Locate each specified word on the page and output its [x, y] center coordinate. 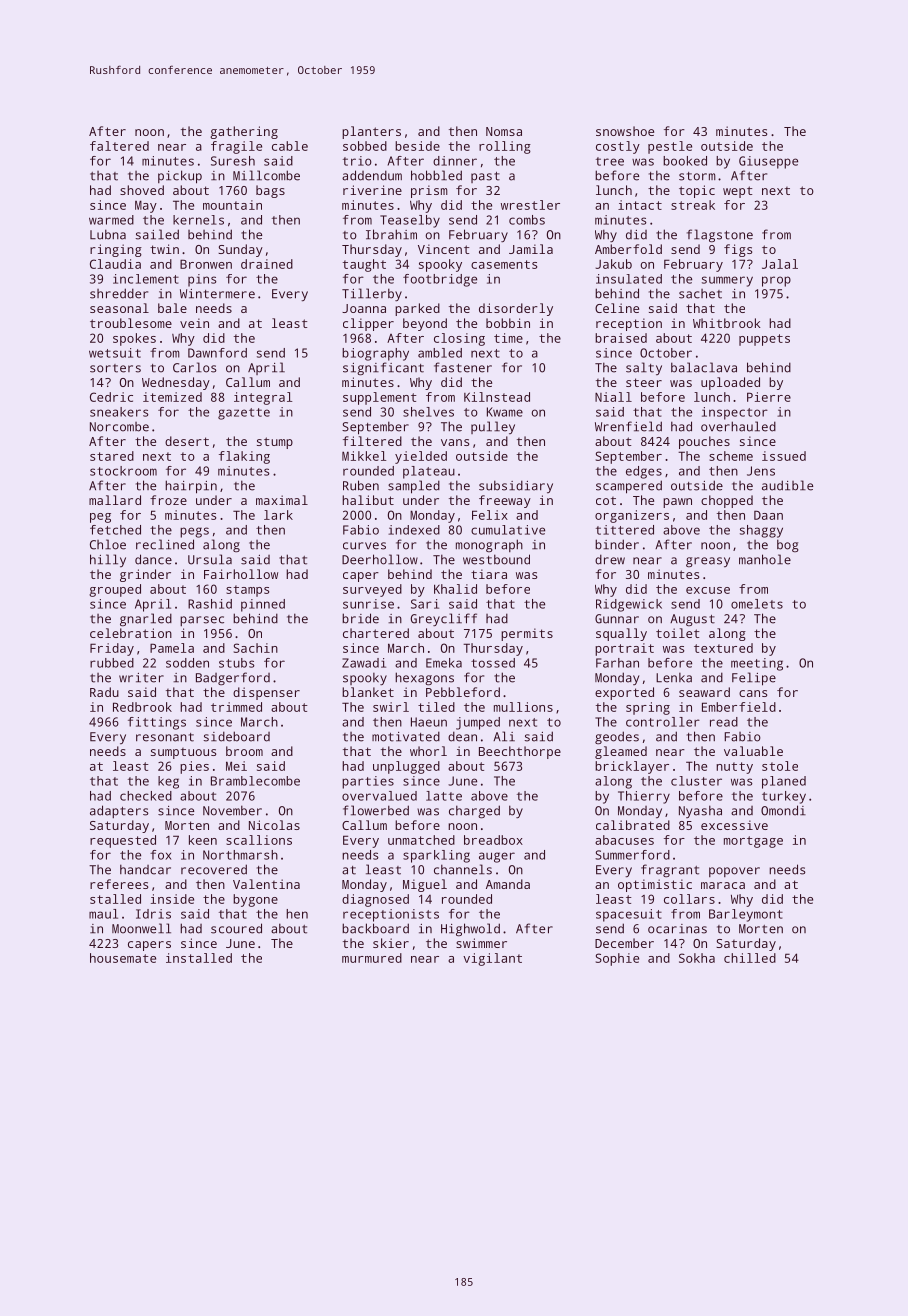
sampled [414, 487]
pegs [194, 532]
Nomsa [504, 131]
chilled [750, 958]
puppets [764, 340]
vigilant [492, 959]
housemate [123, 958]
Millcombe [266, 175]
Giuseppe [768, 162]
